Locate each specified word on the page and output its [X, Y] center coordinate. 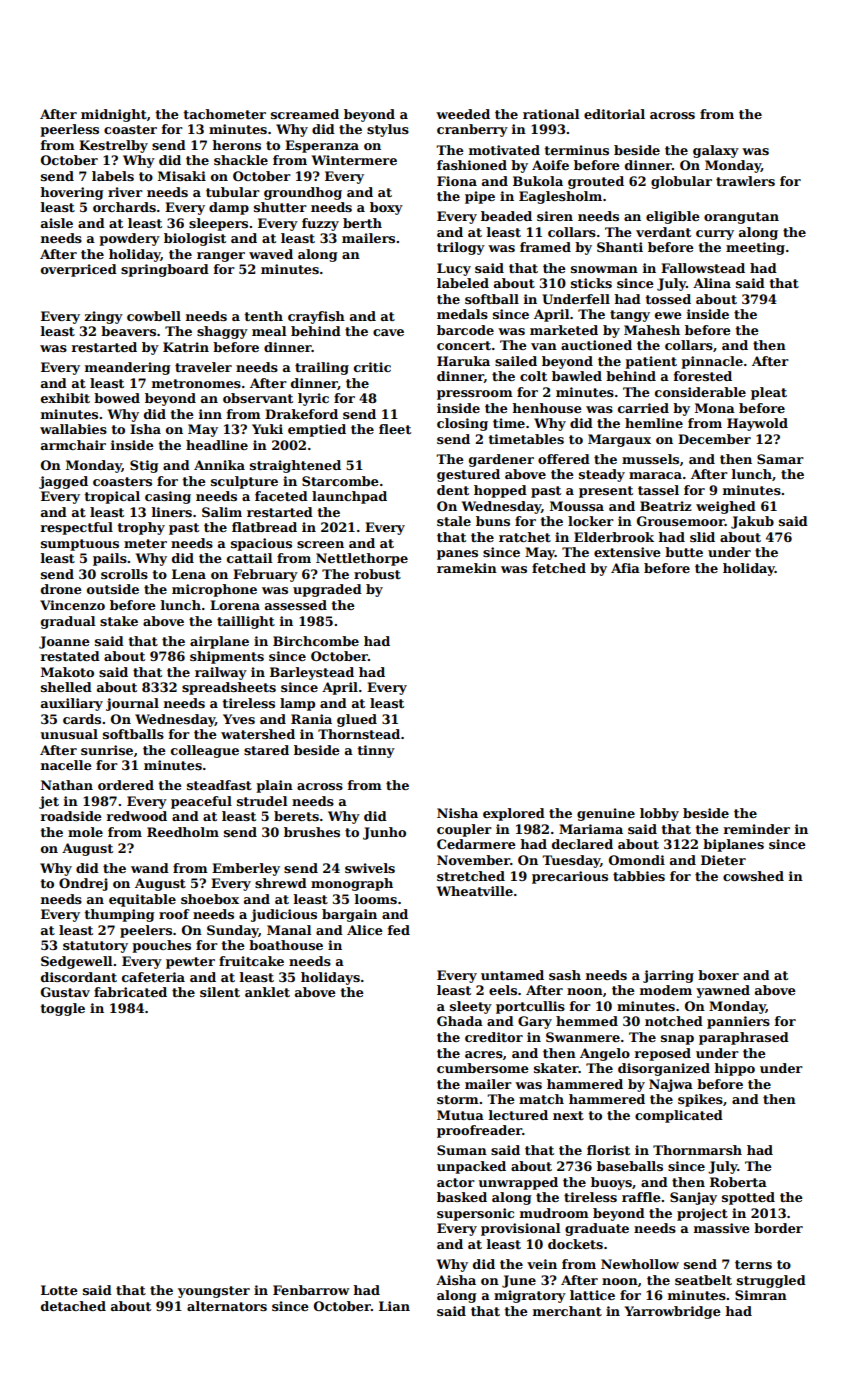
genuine [606, 814]
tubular [233, 192]
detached [73, 1306]
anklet [267, 992]
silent [220, 992]
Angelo [605, 1054]
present [606, 492]
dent [453, 490]
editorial [614, 114]
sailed [516, 361]
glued [357, 720]
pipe [480, 197]
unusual [69, 734]
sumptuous [80, 545]
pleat [769, 393]
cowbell [154, 316]
